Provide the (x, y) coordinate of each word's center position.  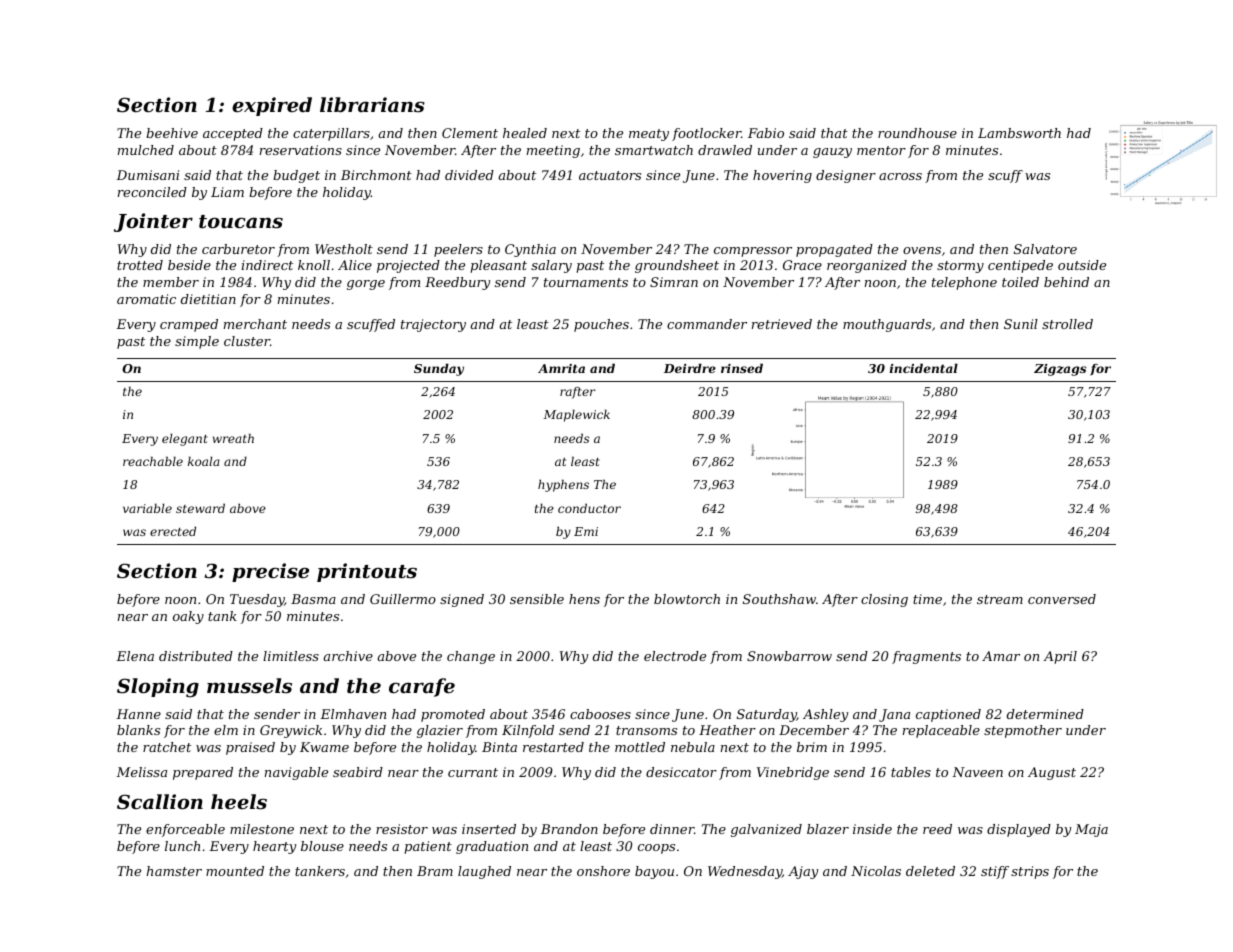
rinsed (742, 368)
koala (204, 461)
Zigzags (1060, 370)
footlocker (706, 134)
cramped (189, 325)
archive (348, 656)
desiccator (681, 772)
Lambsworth (1019, 133)
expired (272, 106)
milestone (262, 829)
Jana (894, 715)
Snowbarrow (789, 656)
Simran (674, 282)
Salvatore (1045, 249)
